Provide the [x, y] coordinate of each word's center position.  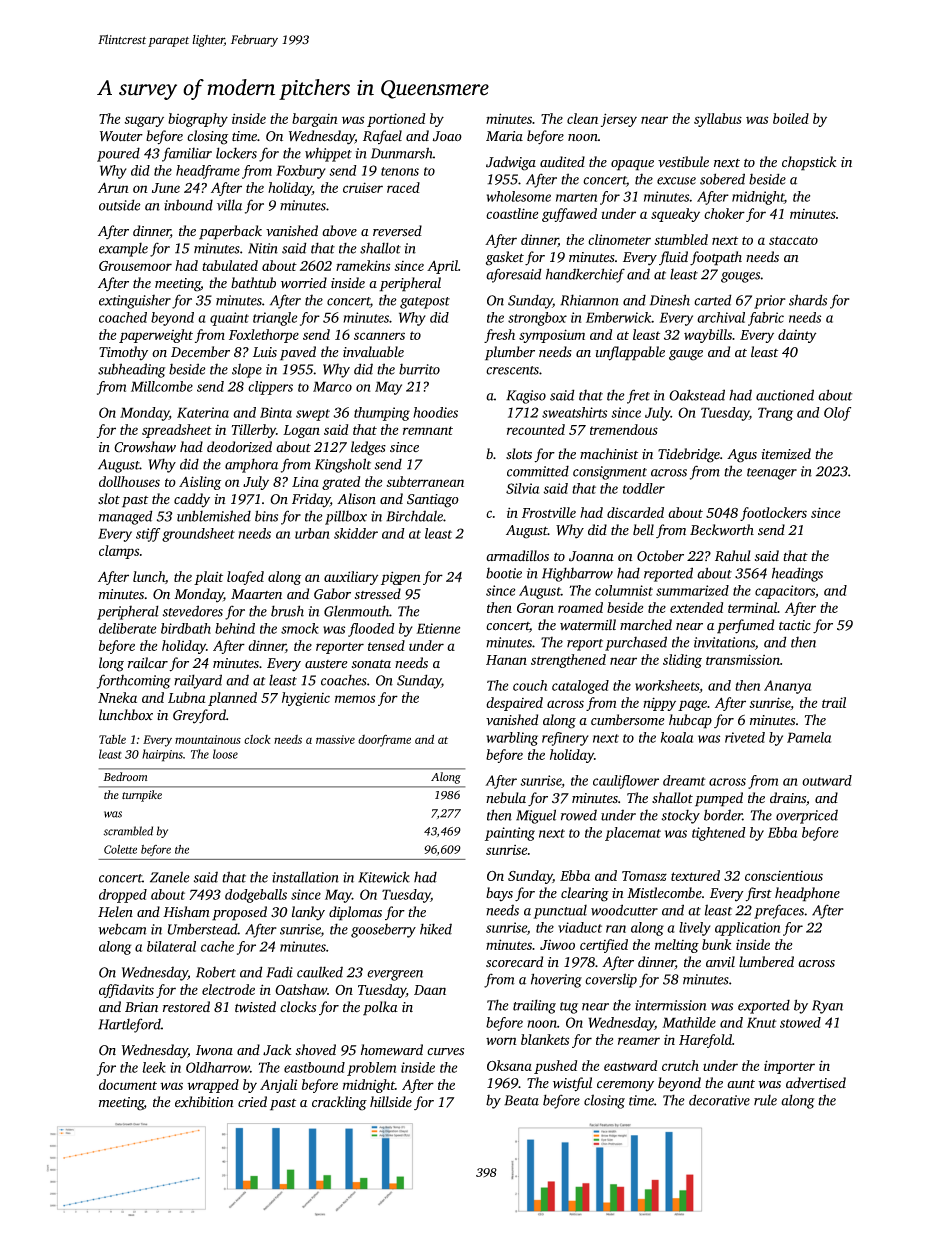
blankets [545, 1039]
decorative [719, 1100]
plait [208, 578]
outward [827, 780]
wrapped [213, 1086]
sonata [371, 664]
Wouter [121, 136]
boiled [791, 118]
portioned [396, 120]
